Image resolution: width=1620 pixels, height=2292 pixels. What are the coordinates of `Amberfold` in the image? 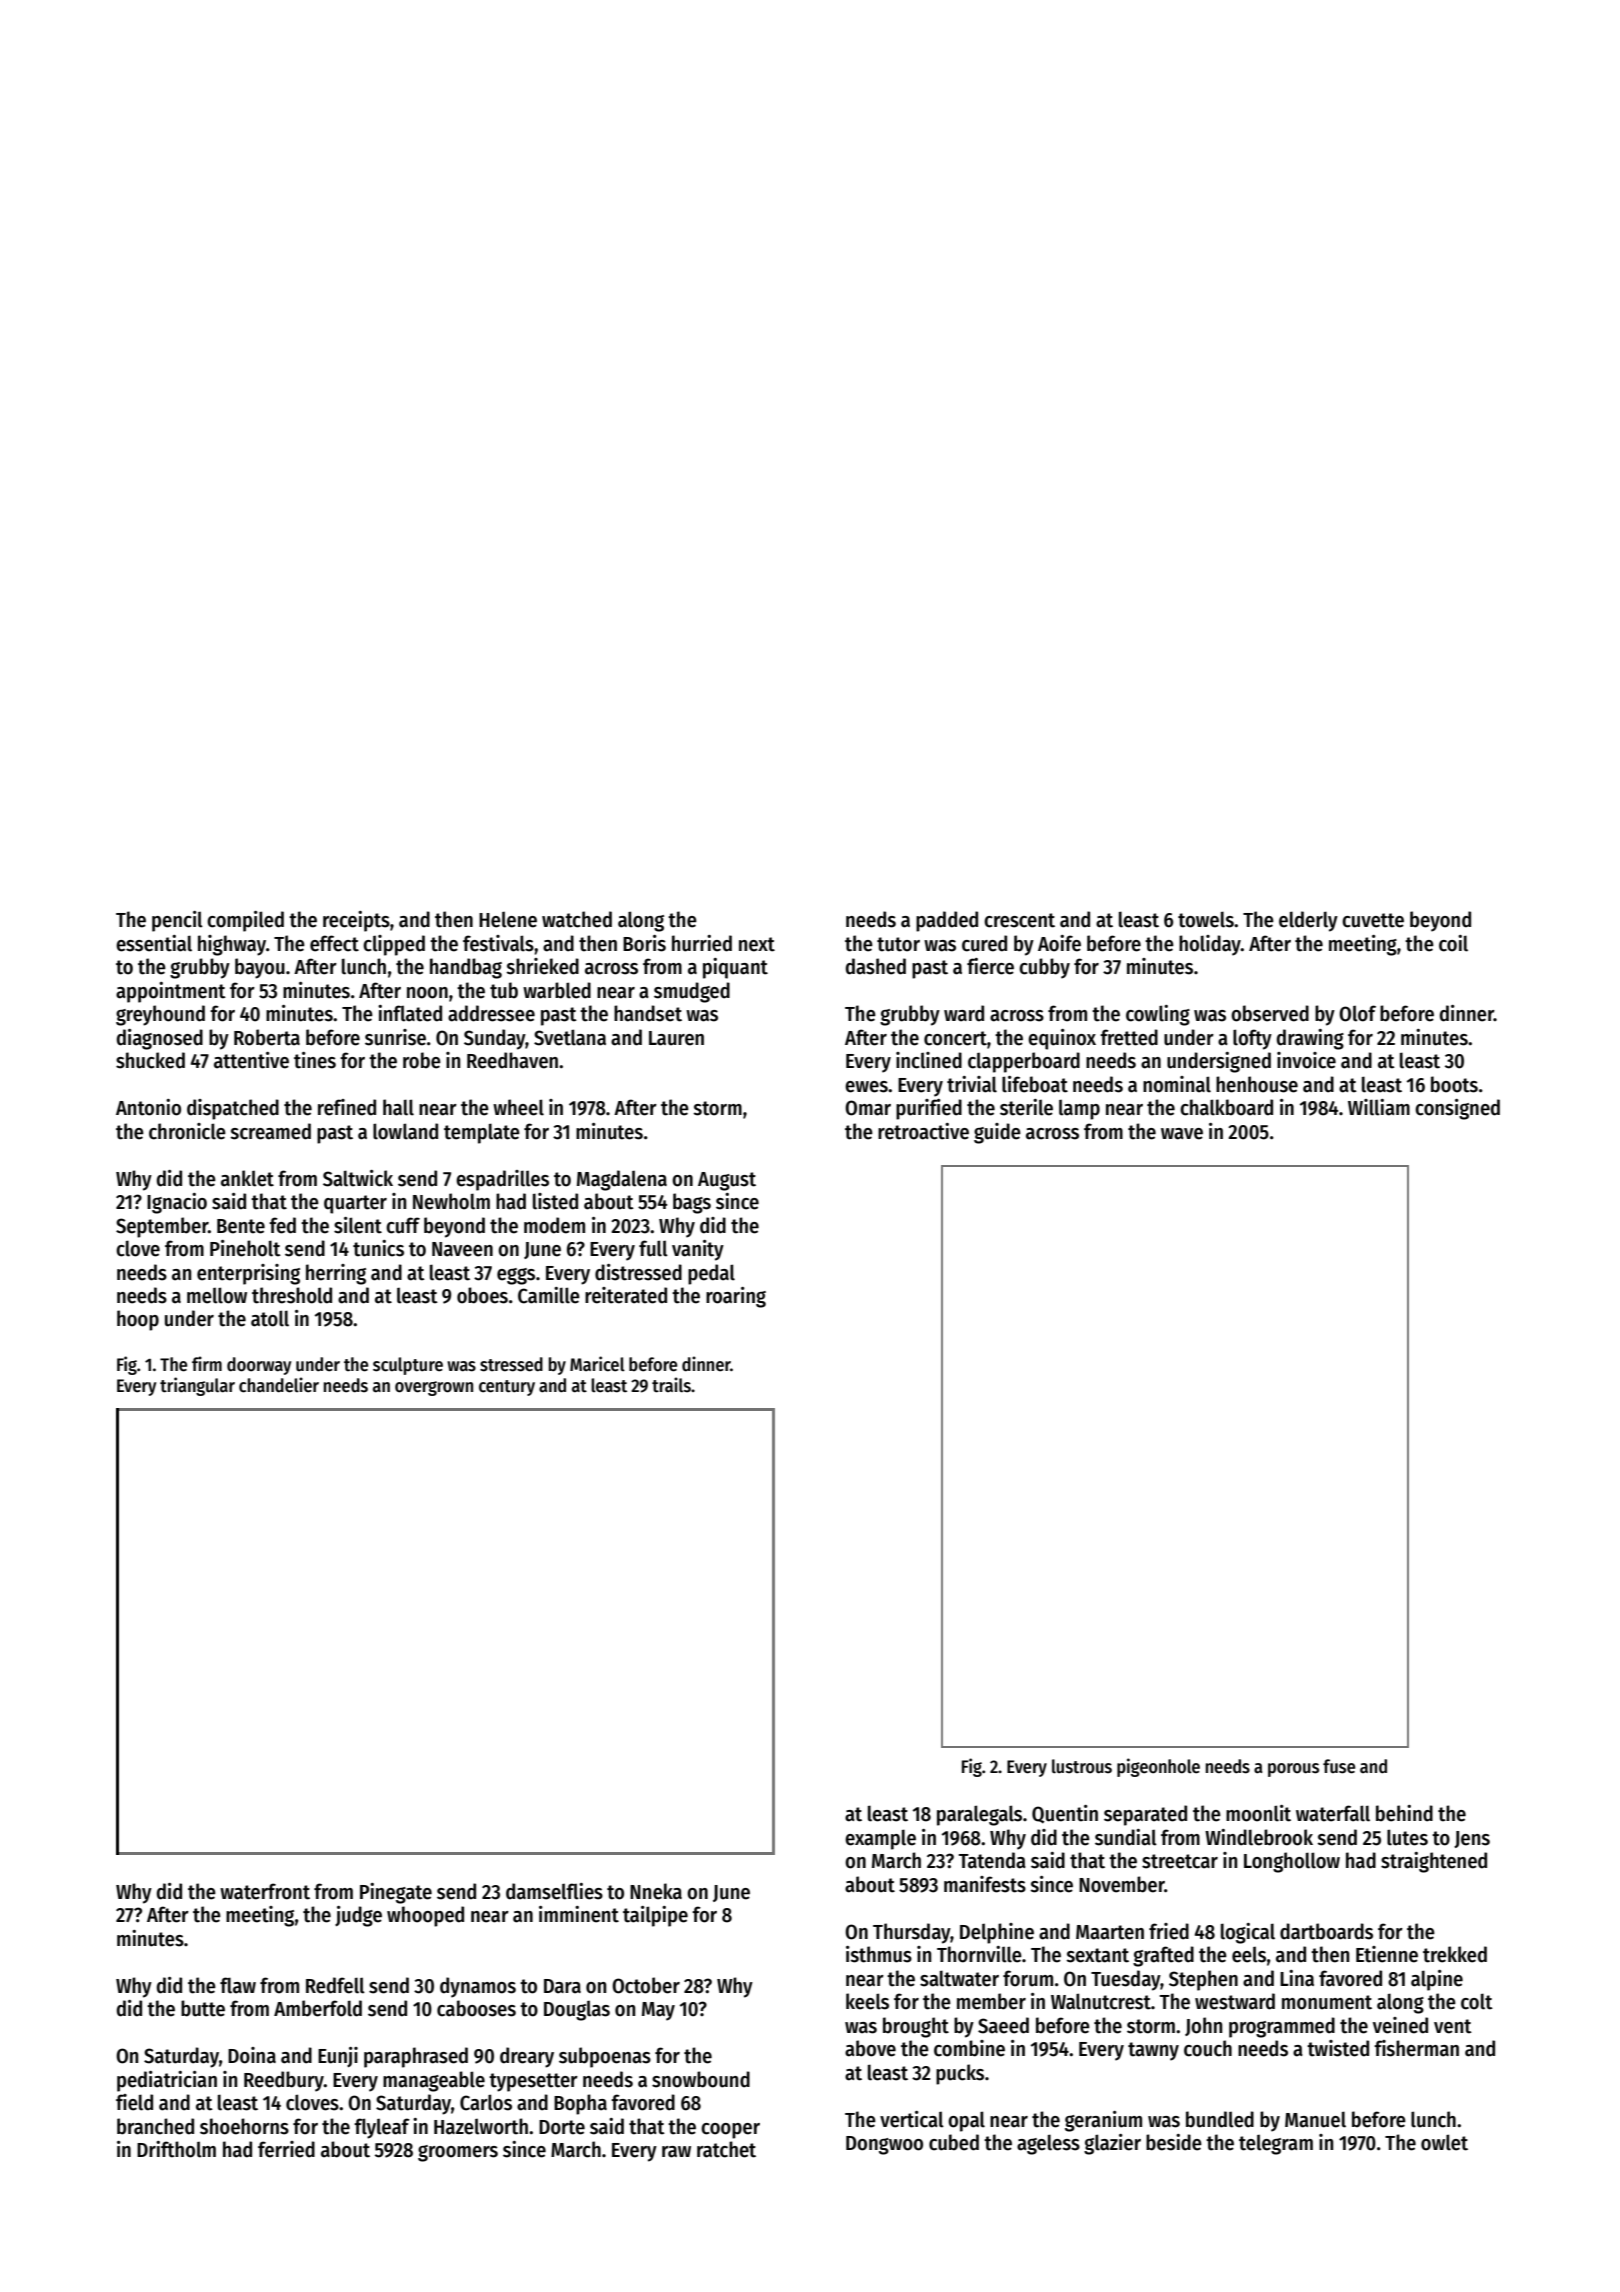 It's located at (318, 2008).
